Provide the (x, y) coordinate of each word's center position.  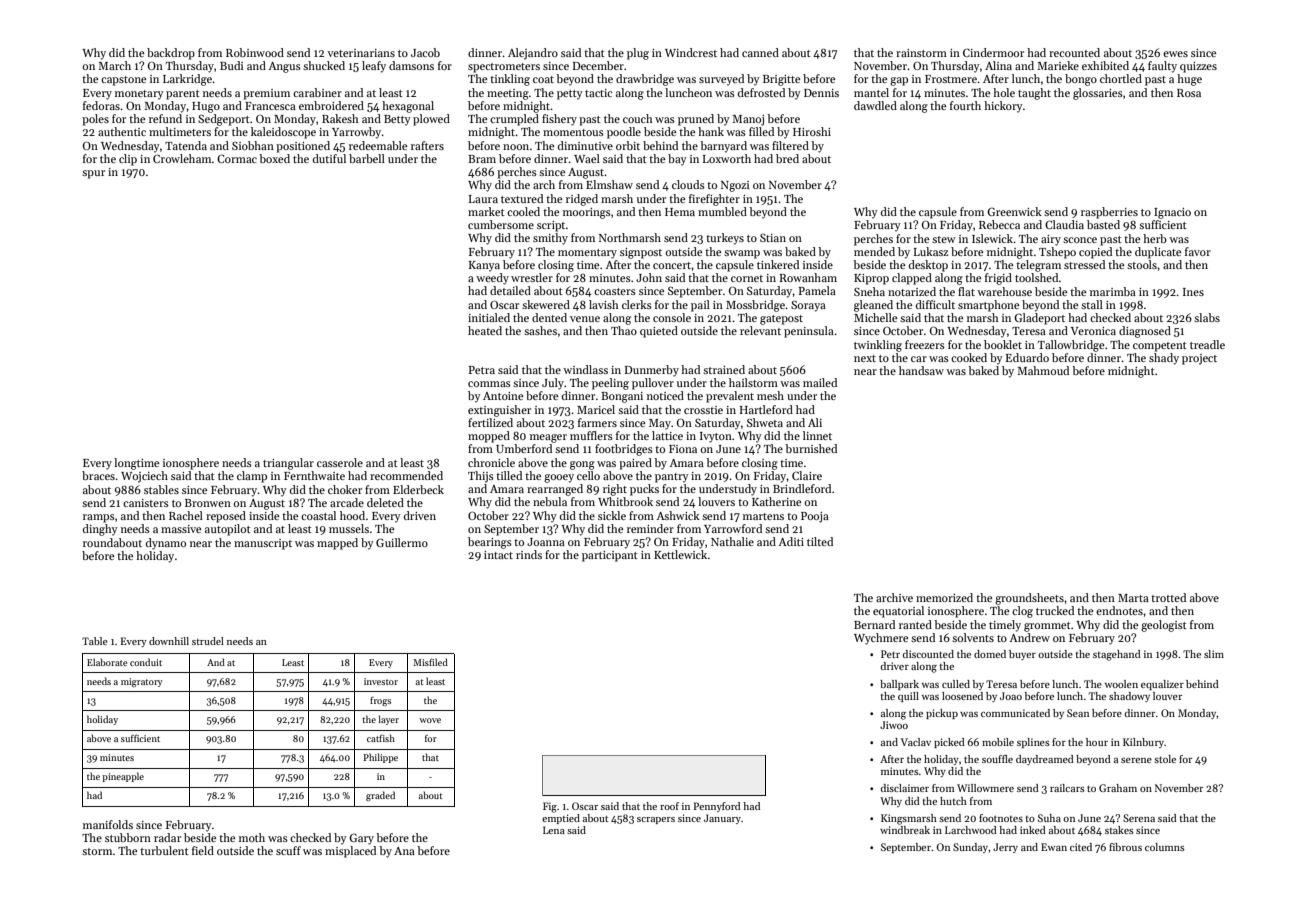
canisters (146, 503)
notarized (912, 291)
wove (430, 720)
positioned (303, 147)
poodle (624, 133)
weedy (492, 279)
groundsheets (1029, 599)
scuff (288, 850)
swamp (742, 254)
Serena (1139, 818)
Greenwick (1014, 211)
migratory (141, 682)
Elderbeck (418, 489)
